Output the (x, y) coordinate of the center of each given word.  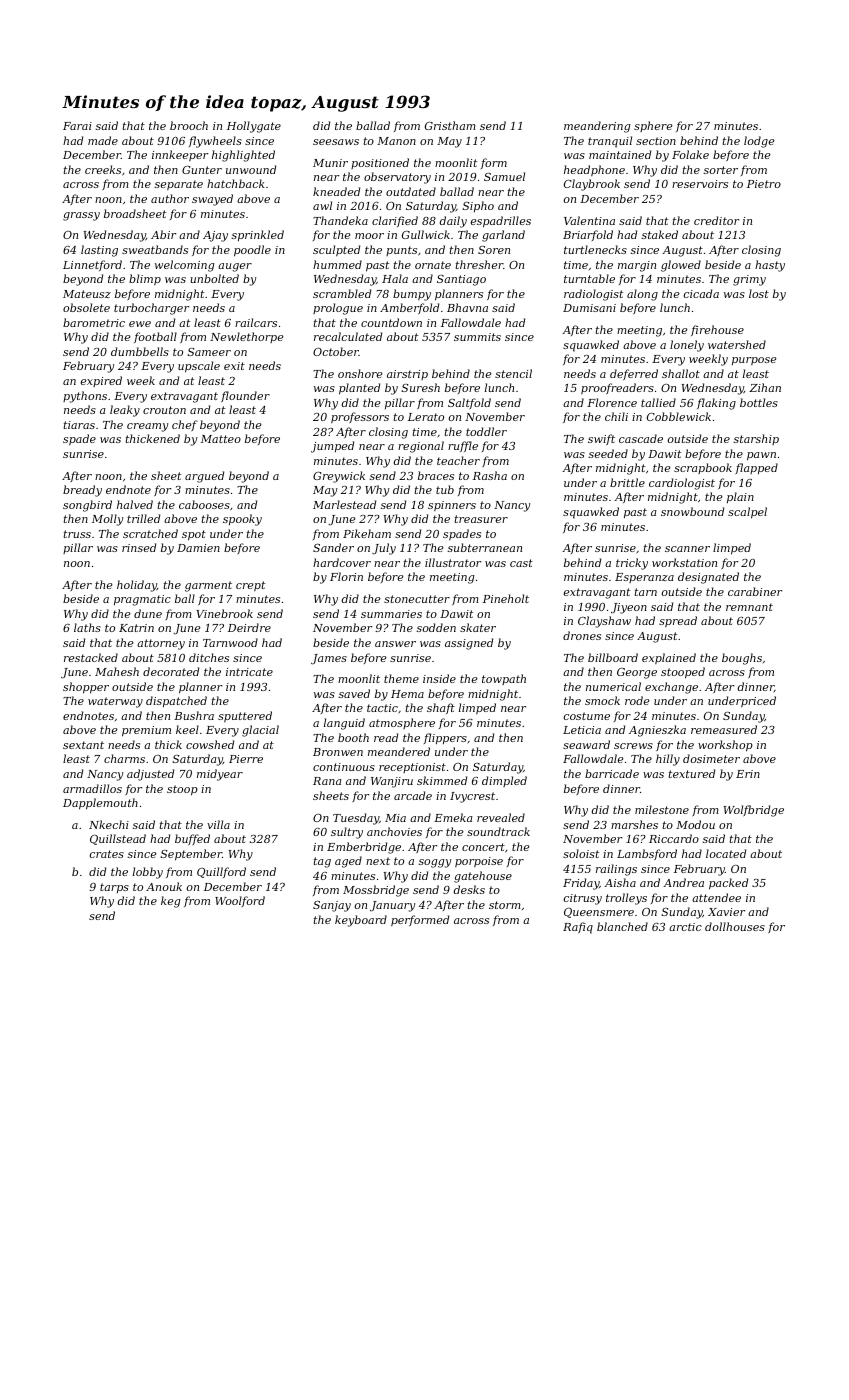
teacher (458, 460)
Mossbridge (376, 891)
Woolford (240, 901)
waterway (115, 702)
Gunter (202, 170)
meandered (399, 751)
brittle (627, 482)
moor (369, 236)
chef (185, 425)
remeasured (724, 729)
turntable (589, 278)
